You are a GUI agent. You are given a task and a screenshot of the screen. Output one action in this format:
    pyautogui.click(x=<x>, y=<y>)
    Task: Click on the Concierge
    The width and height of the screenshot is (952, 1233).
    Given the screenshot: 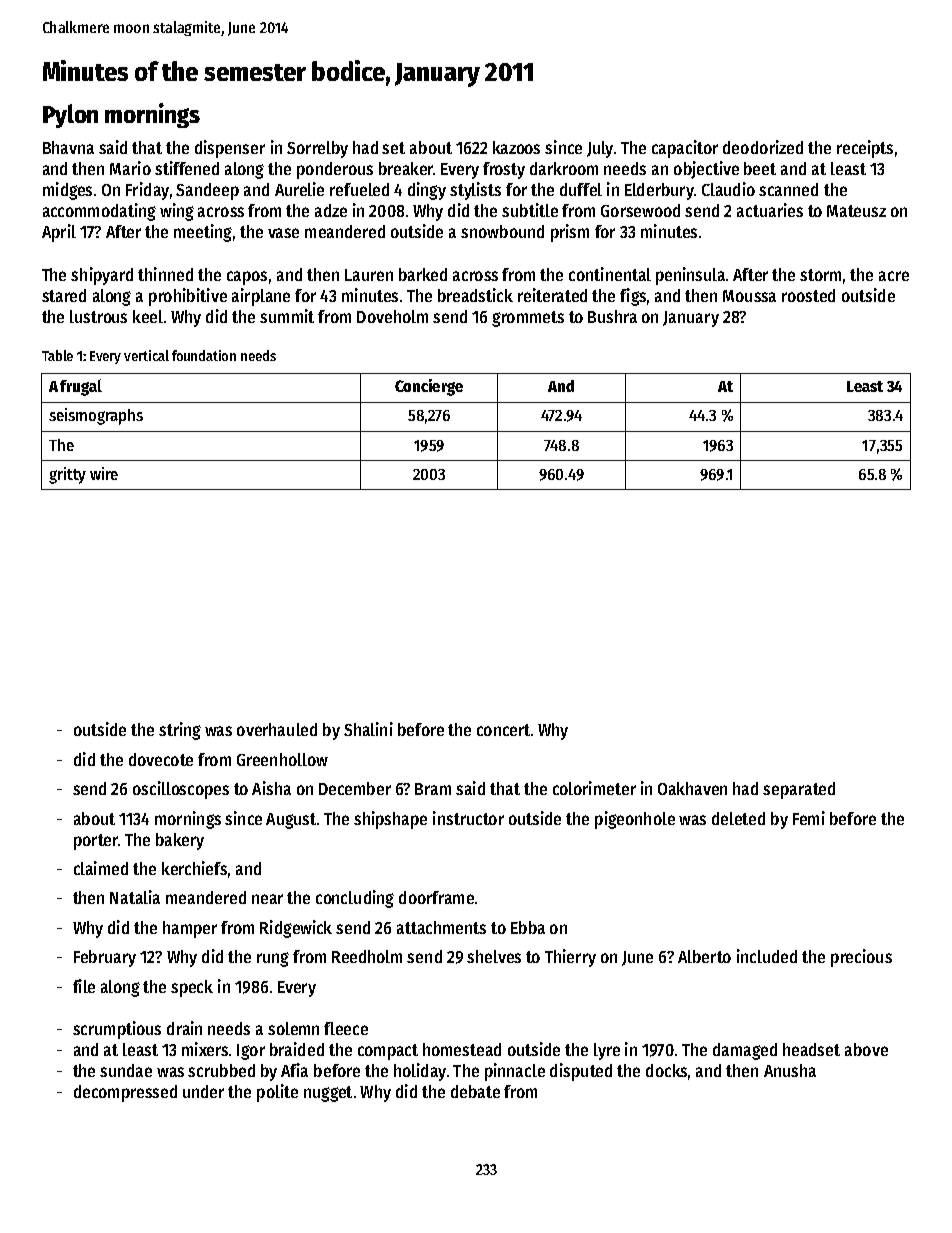 What is the action you would take?
    pyautogui.click(x=429, y=387)
